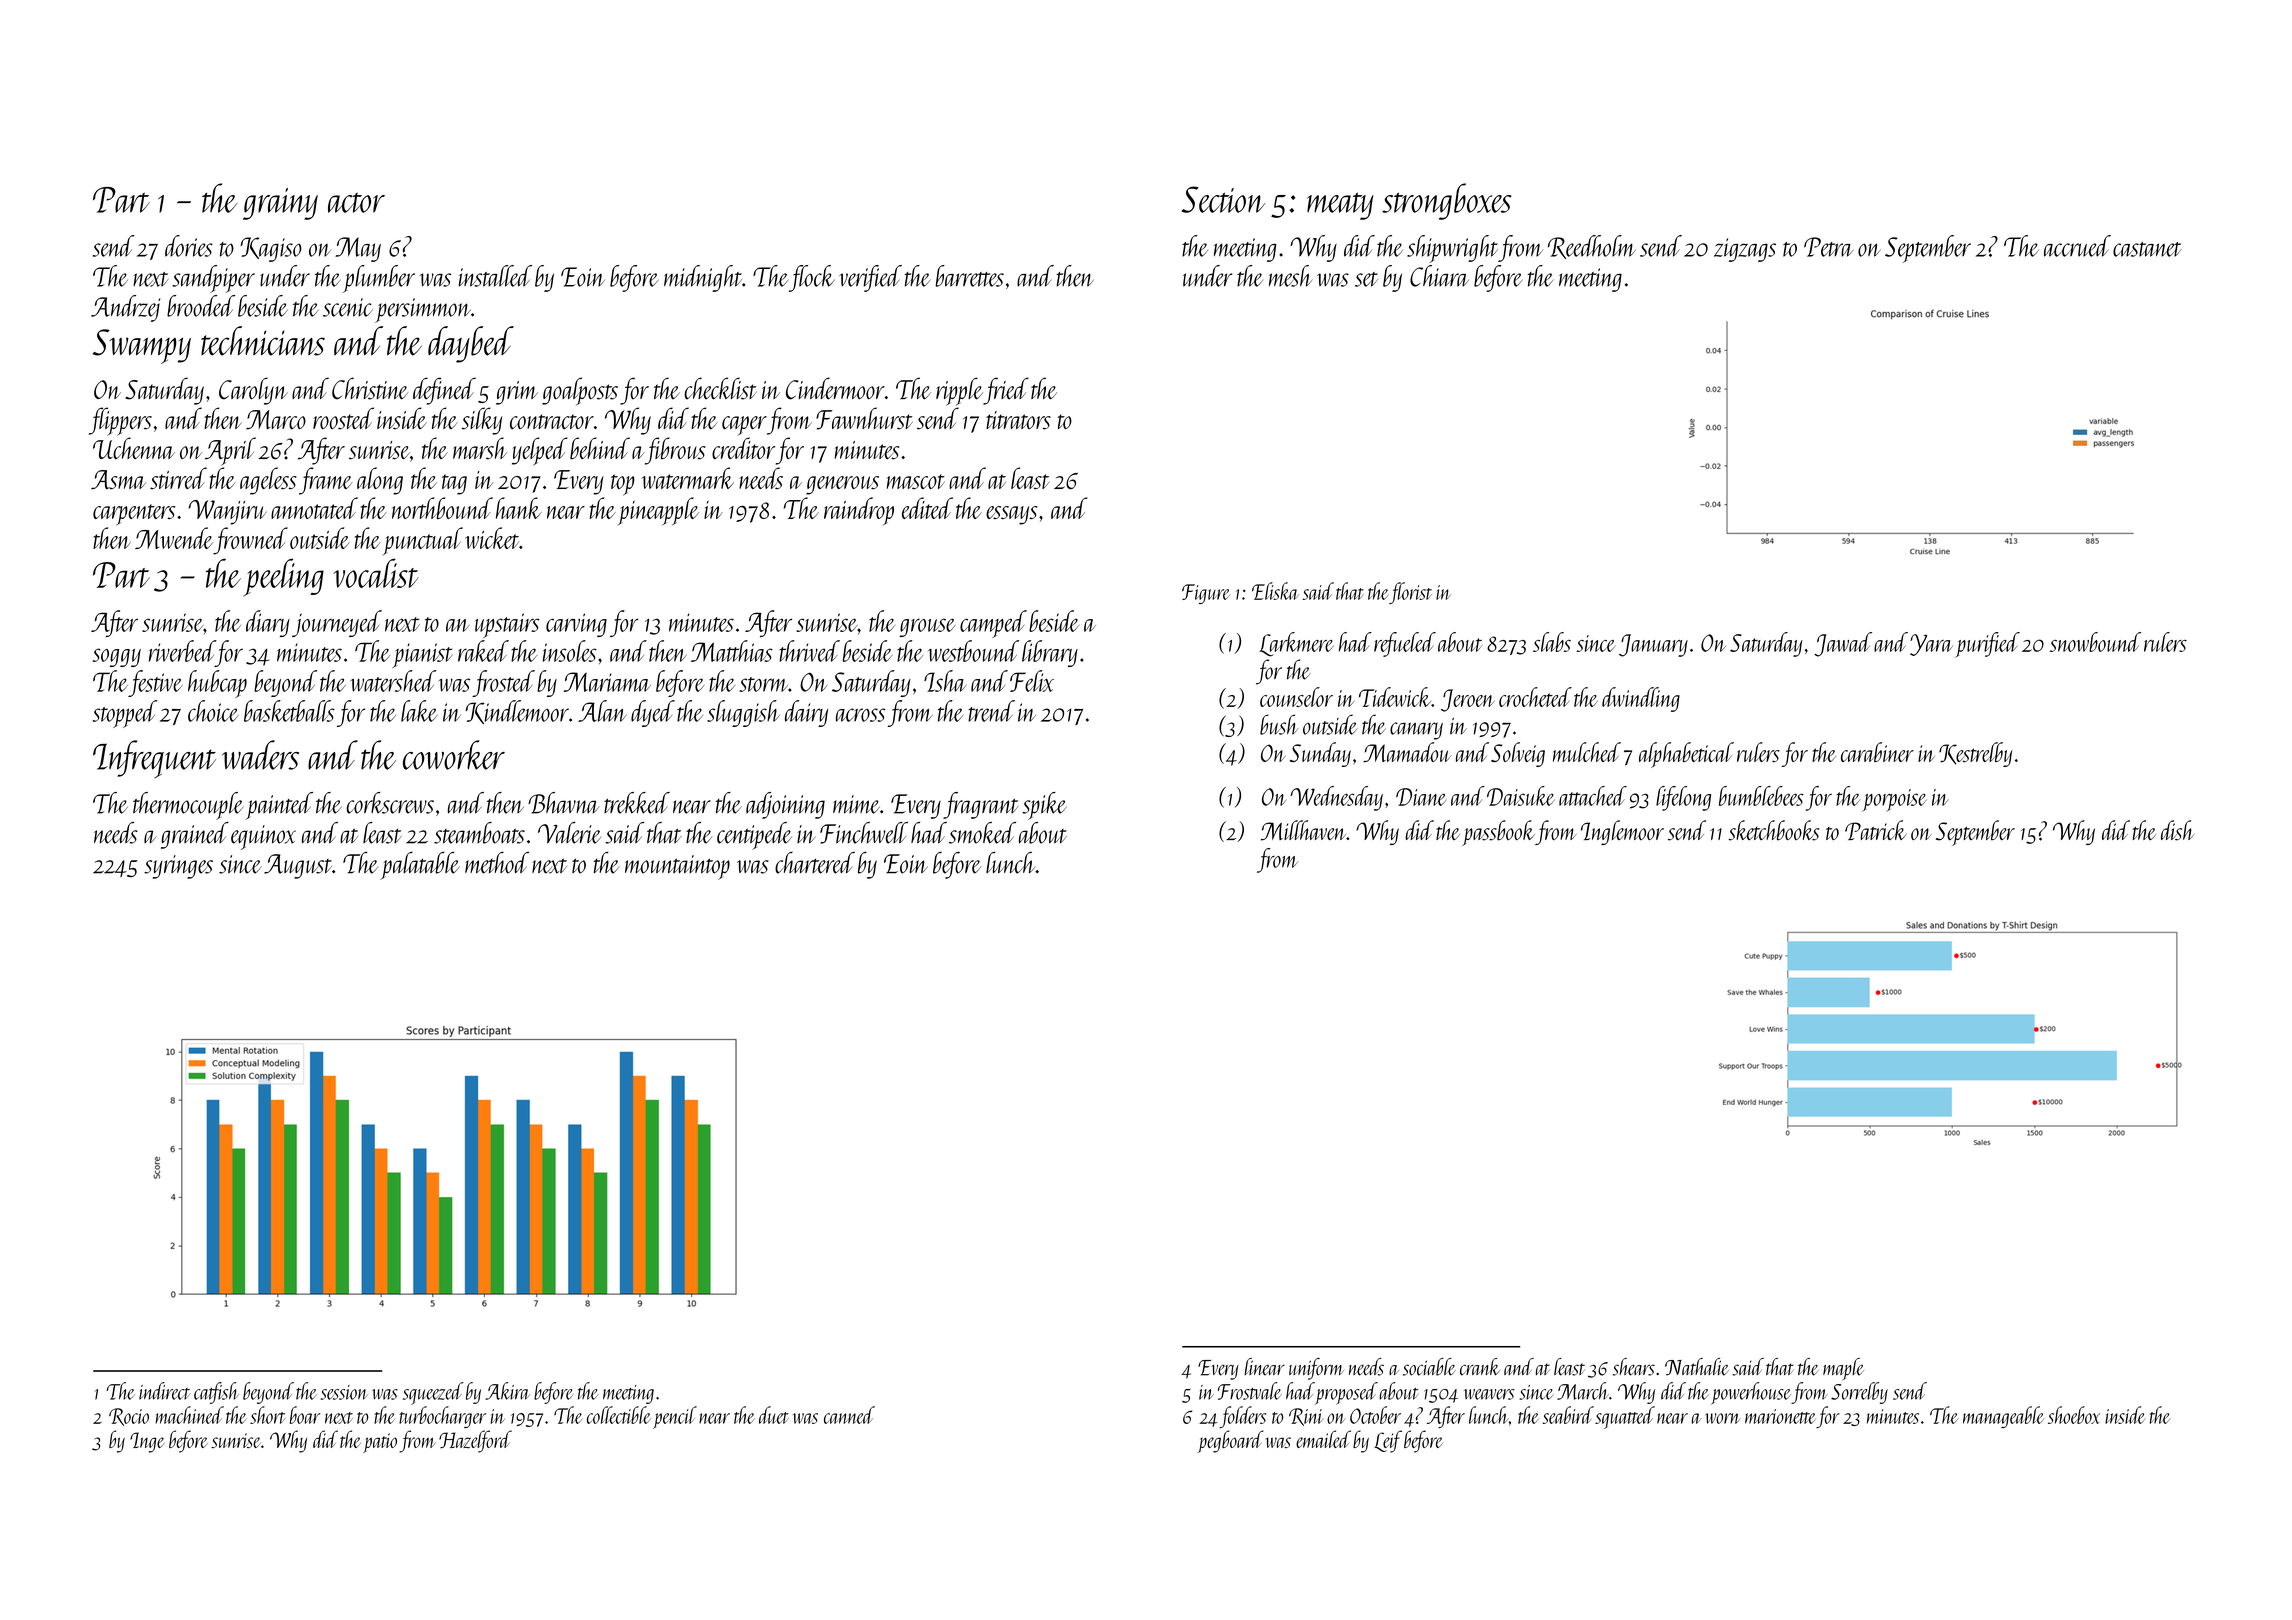  I want to click on worn, so click(1723, 1418).
